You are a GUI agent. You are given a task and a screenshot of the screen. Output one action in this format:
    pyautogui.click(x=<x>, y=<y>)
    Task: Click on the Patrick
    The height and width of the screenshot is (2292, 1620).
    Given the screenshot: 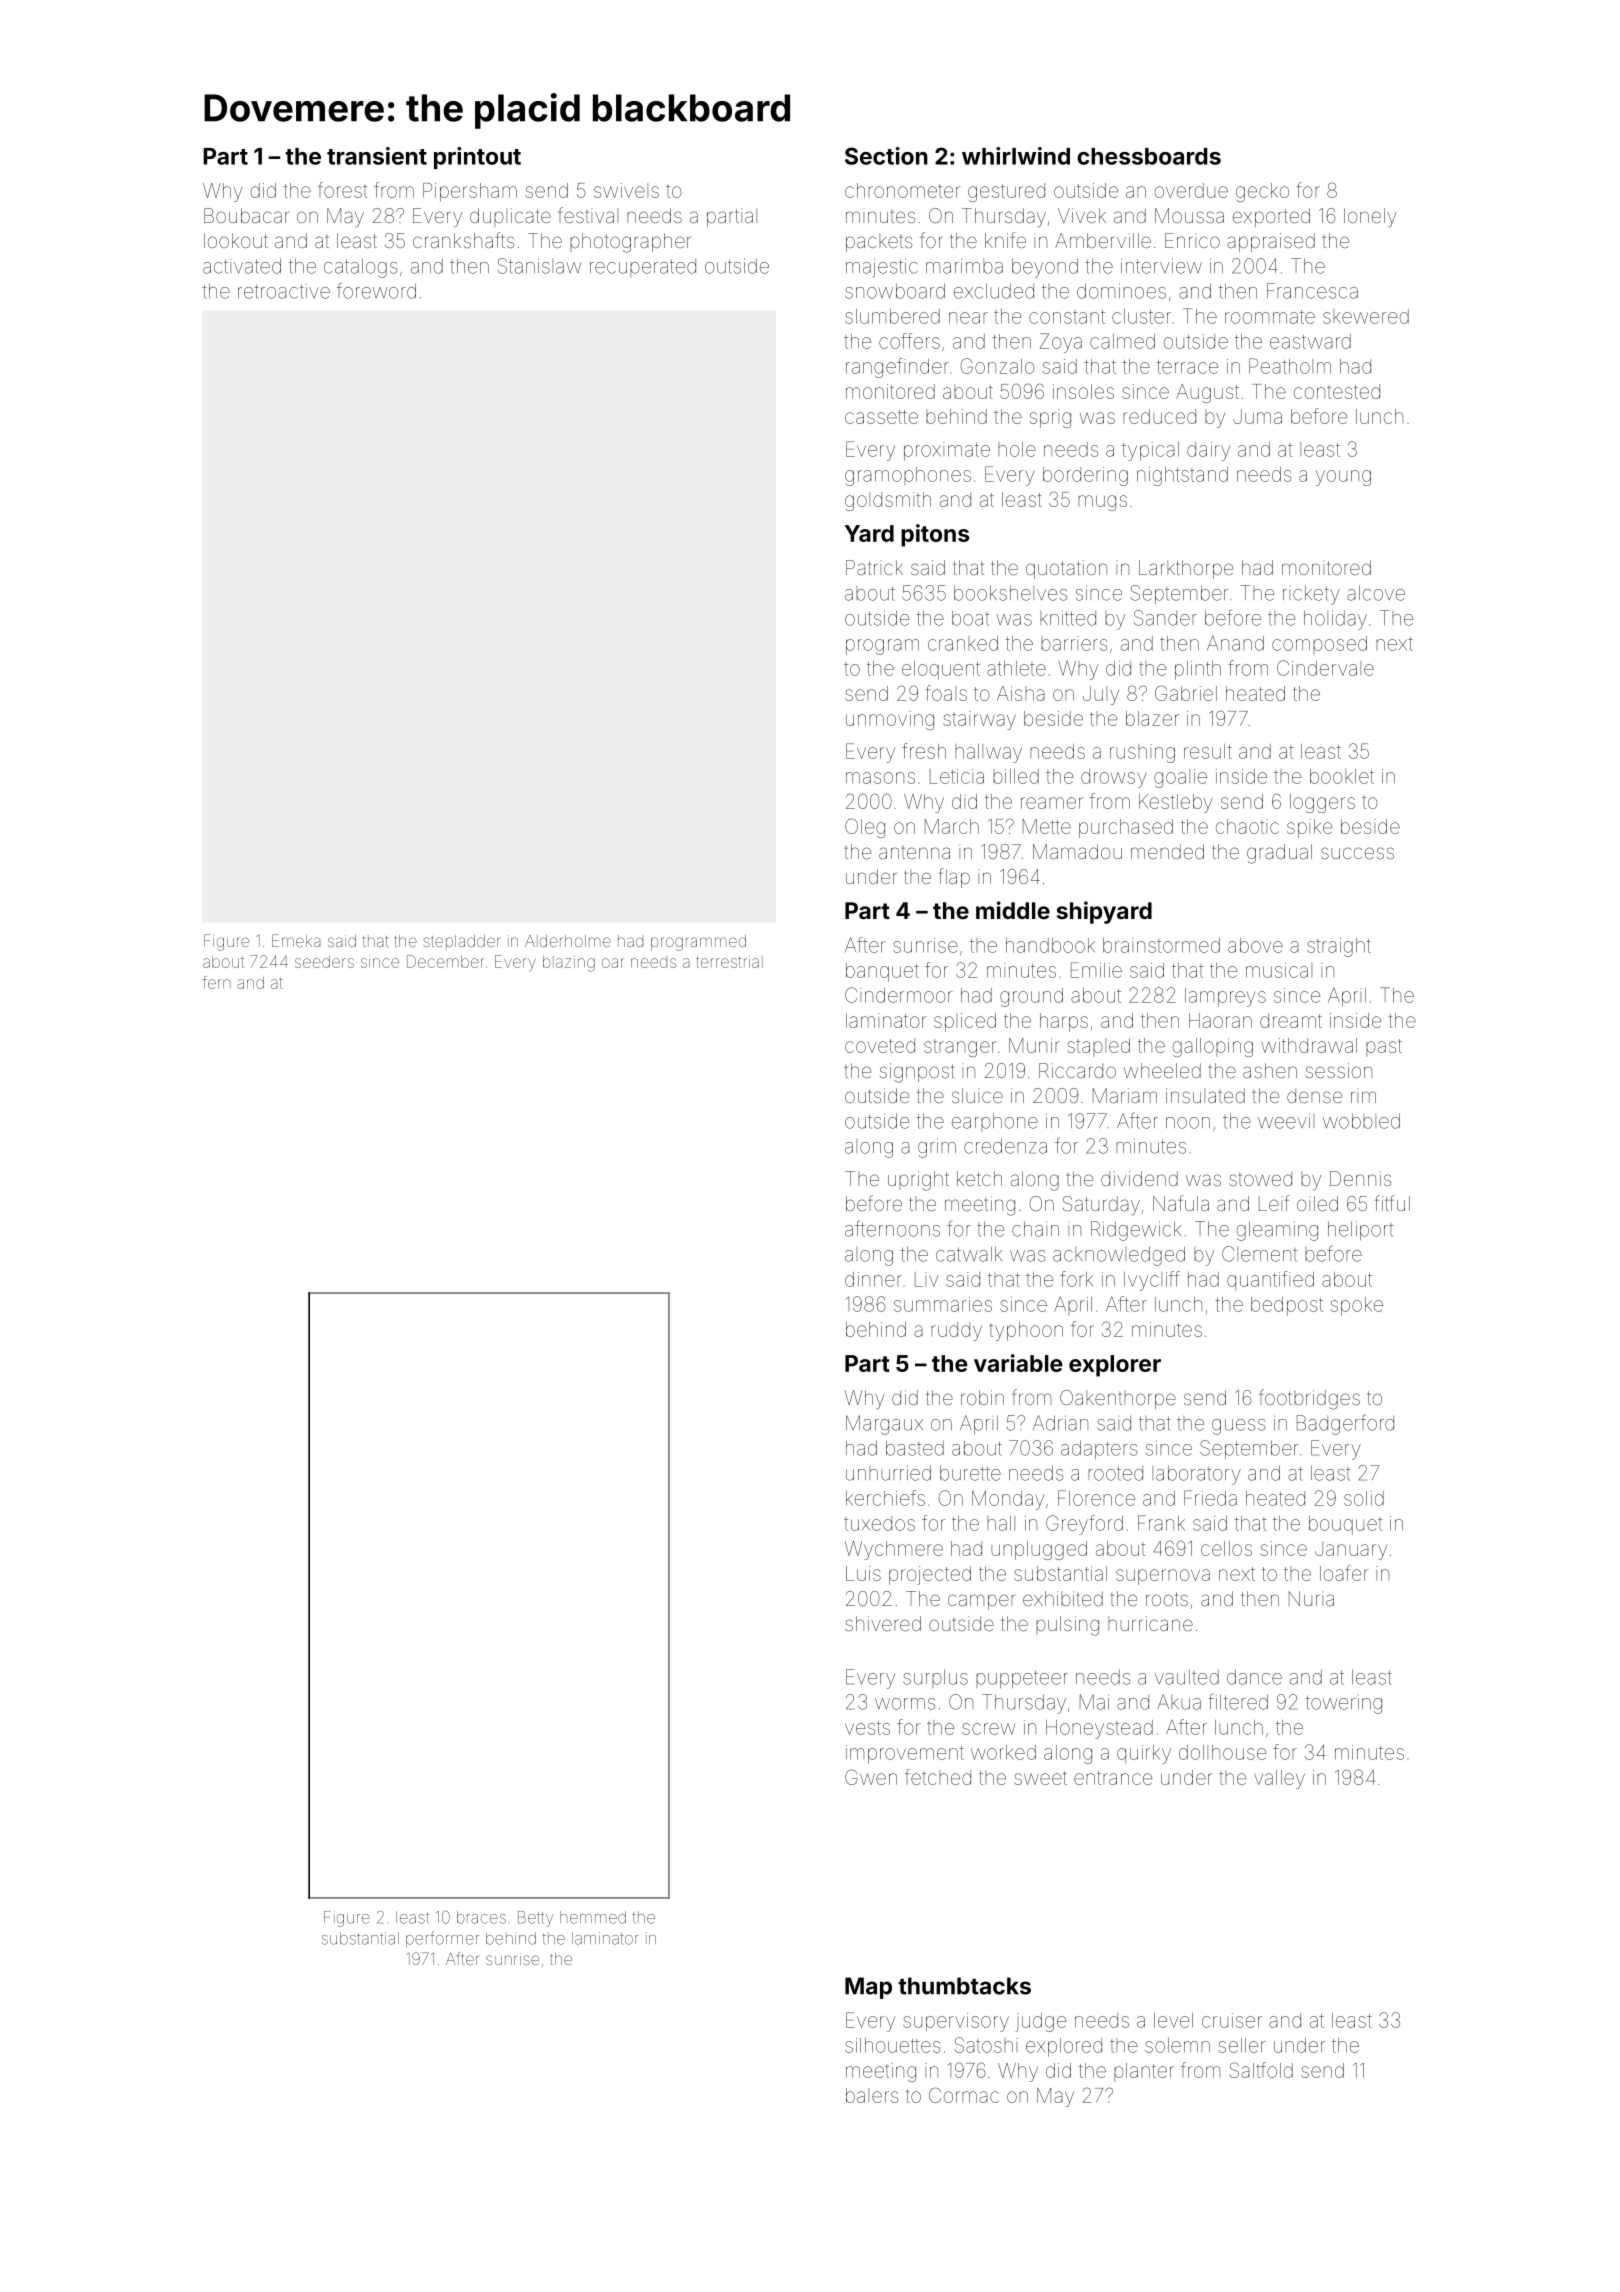 What is the action you would take?
    pyautogui.click(x=874, y=567)
